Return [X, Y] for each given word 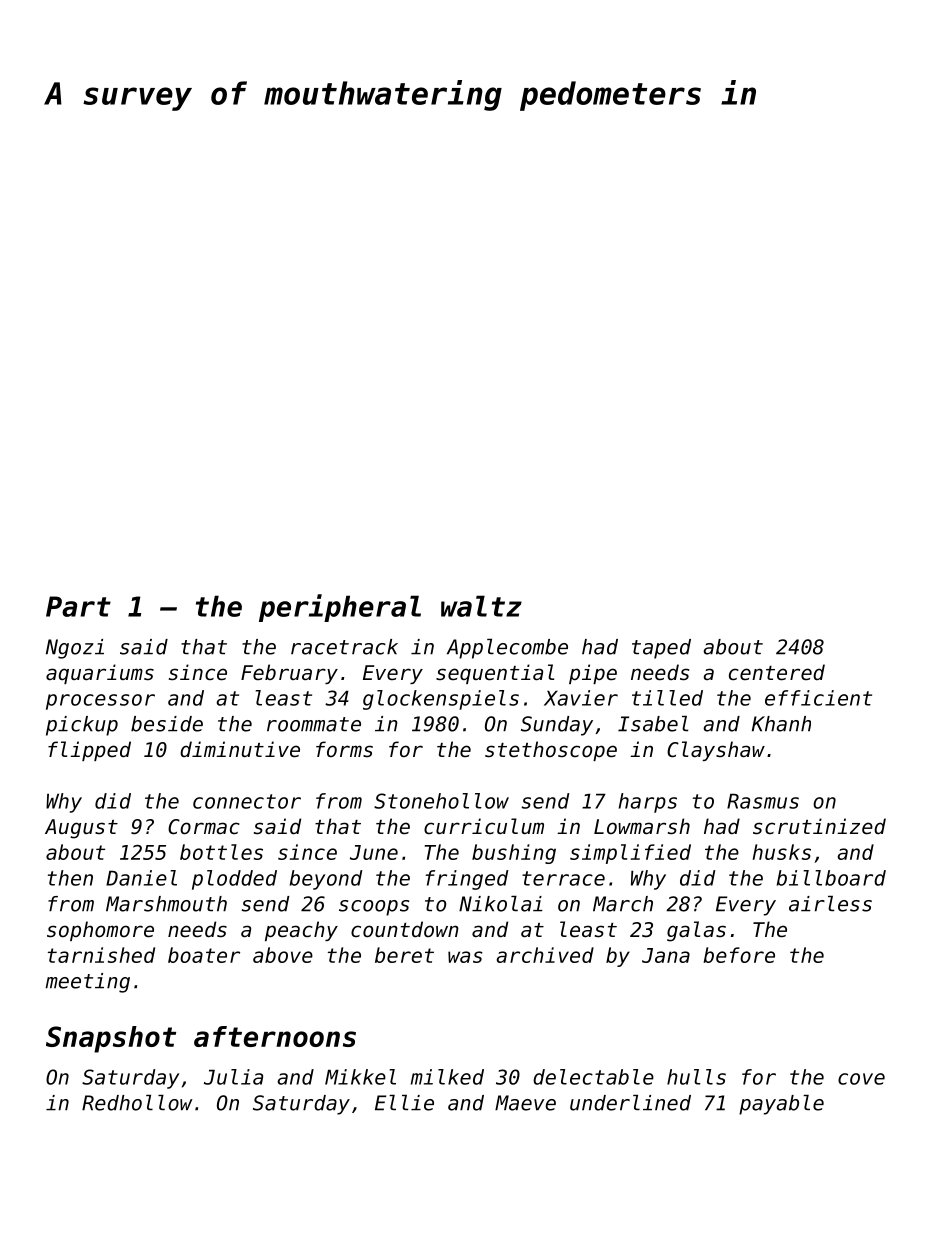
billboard [831, 878]
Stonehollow [441, 801]
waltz [481, 606]
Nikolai [501, 904]
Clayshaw [716, 751]
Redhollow [137, 1103]
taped [661, 649]
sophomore [100, 931]
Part [78, 606]
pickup [82, 726]
